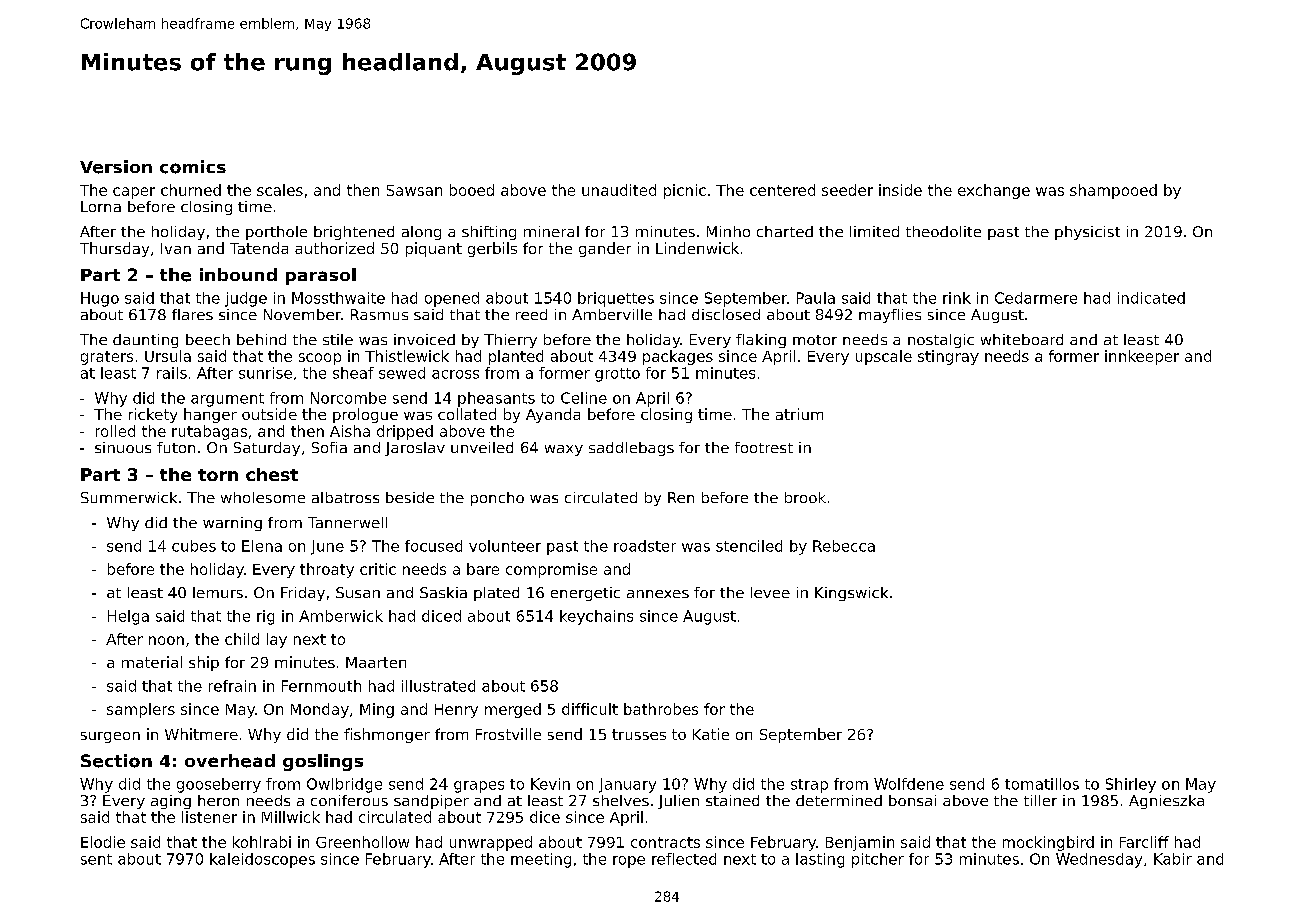  Describe the element at coordinates (616, 299) in the document. I see `briquettes` at that location.
